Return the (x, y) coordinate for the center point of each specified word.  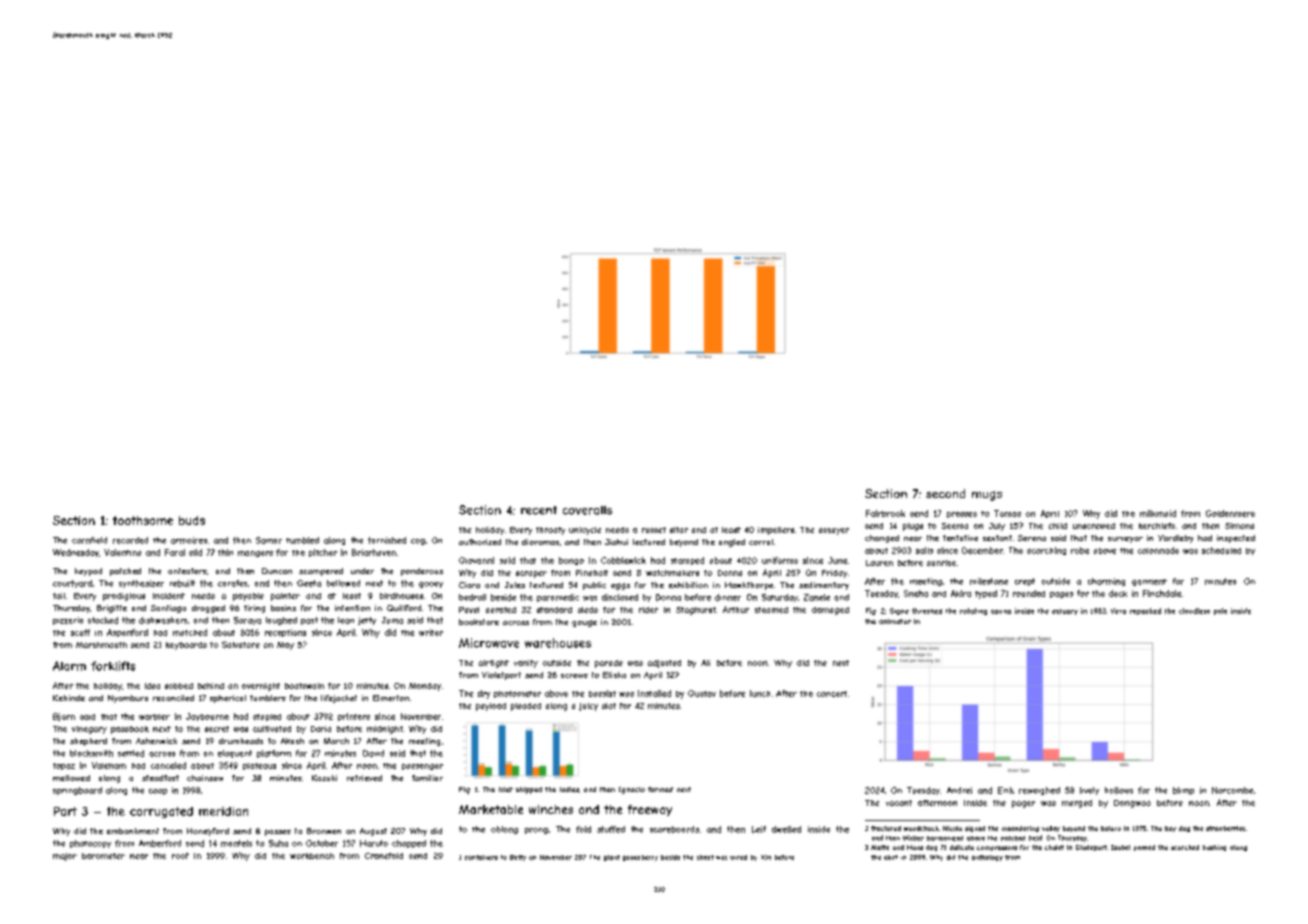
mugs (987, 496)
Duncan (277, 571)
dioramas (540, 542)
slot (609, 706)
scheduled (1221, 550)
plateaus (259, 766)
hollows (1119, 790)
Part (65, 811)
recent (539, 510)
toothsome (143, 520)
